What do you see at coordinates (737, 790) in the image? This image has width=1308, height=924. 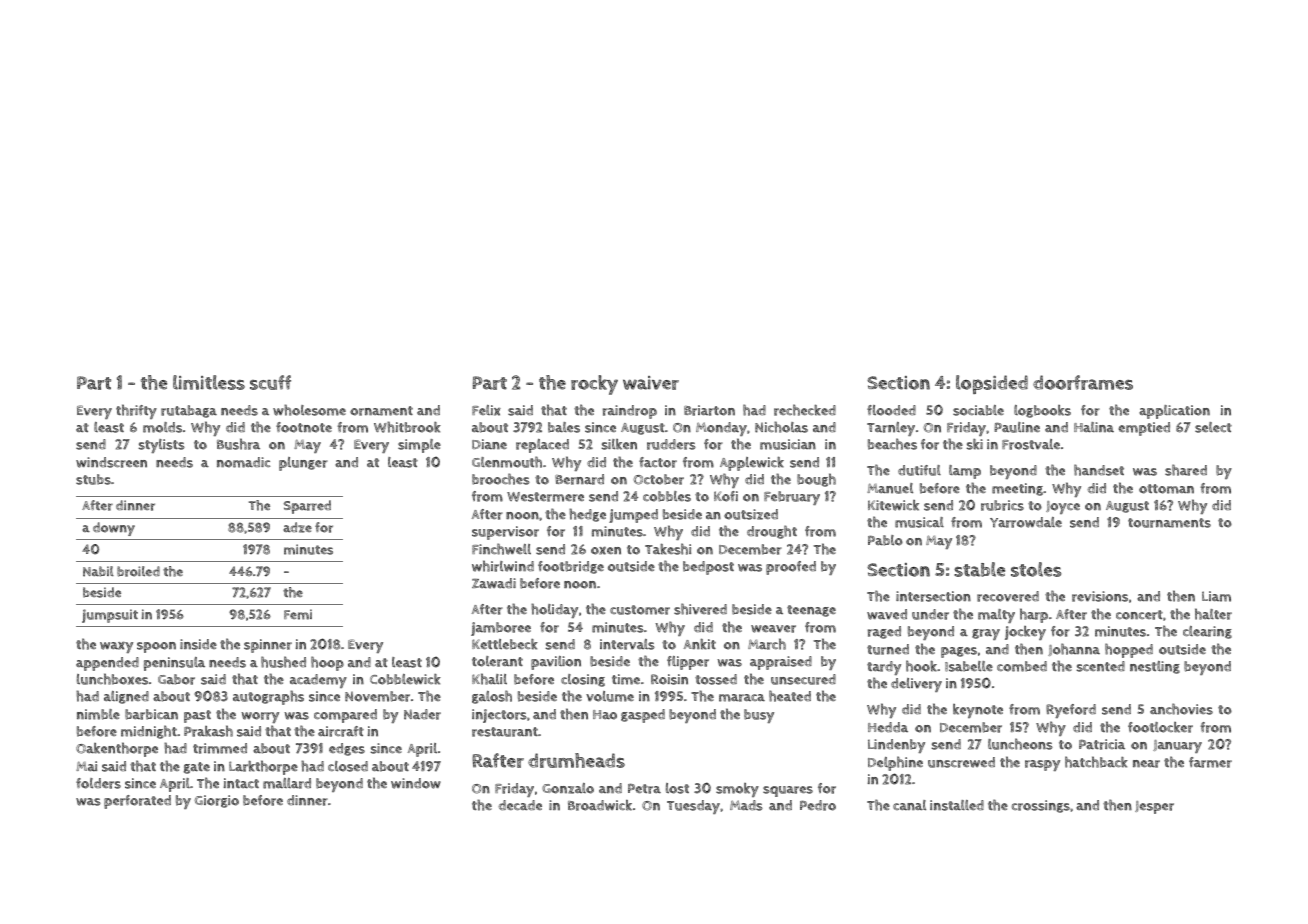 I see `smoky` at bounding box center [737, 790].
